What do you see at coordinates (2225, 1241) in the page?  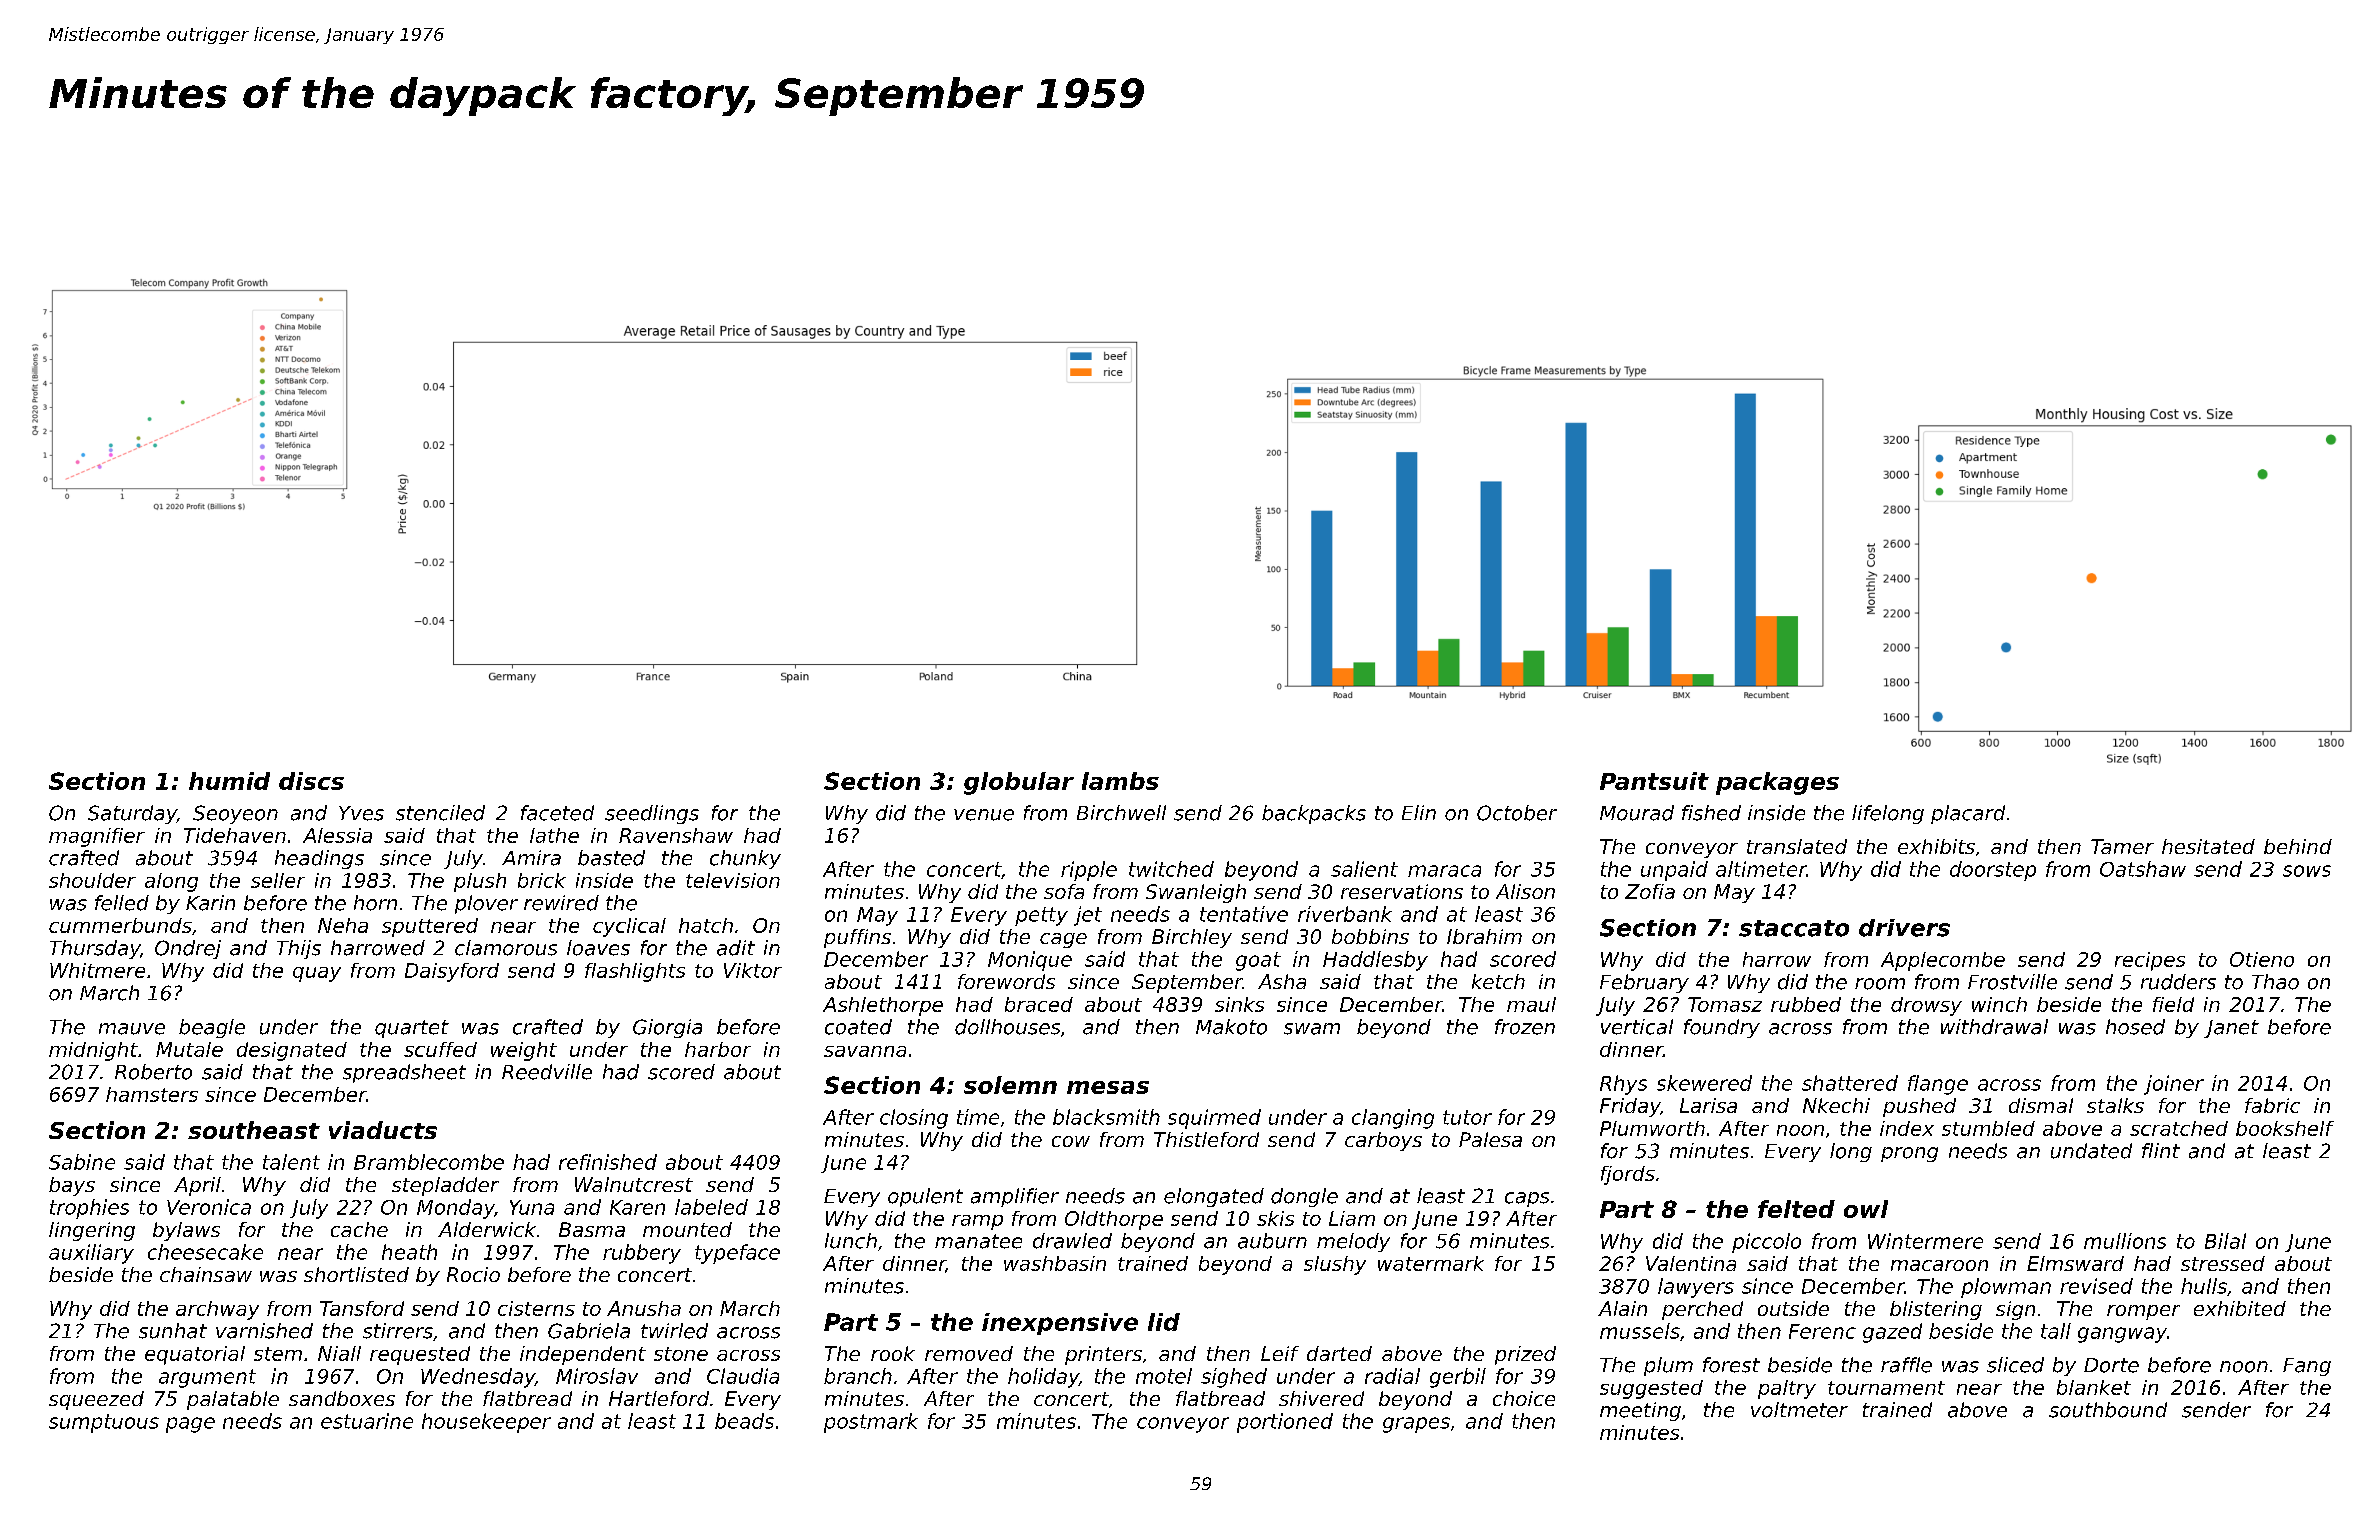 I see `Bilal` at bounding box center [2225, 1241].
